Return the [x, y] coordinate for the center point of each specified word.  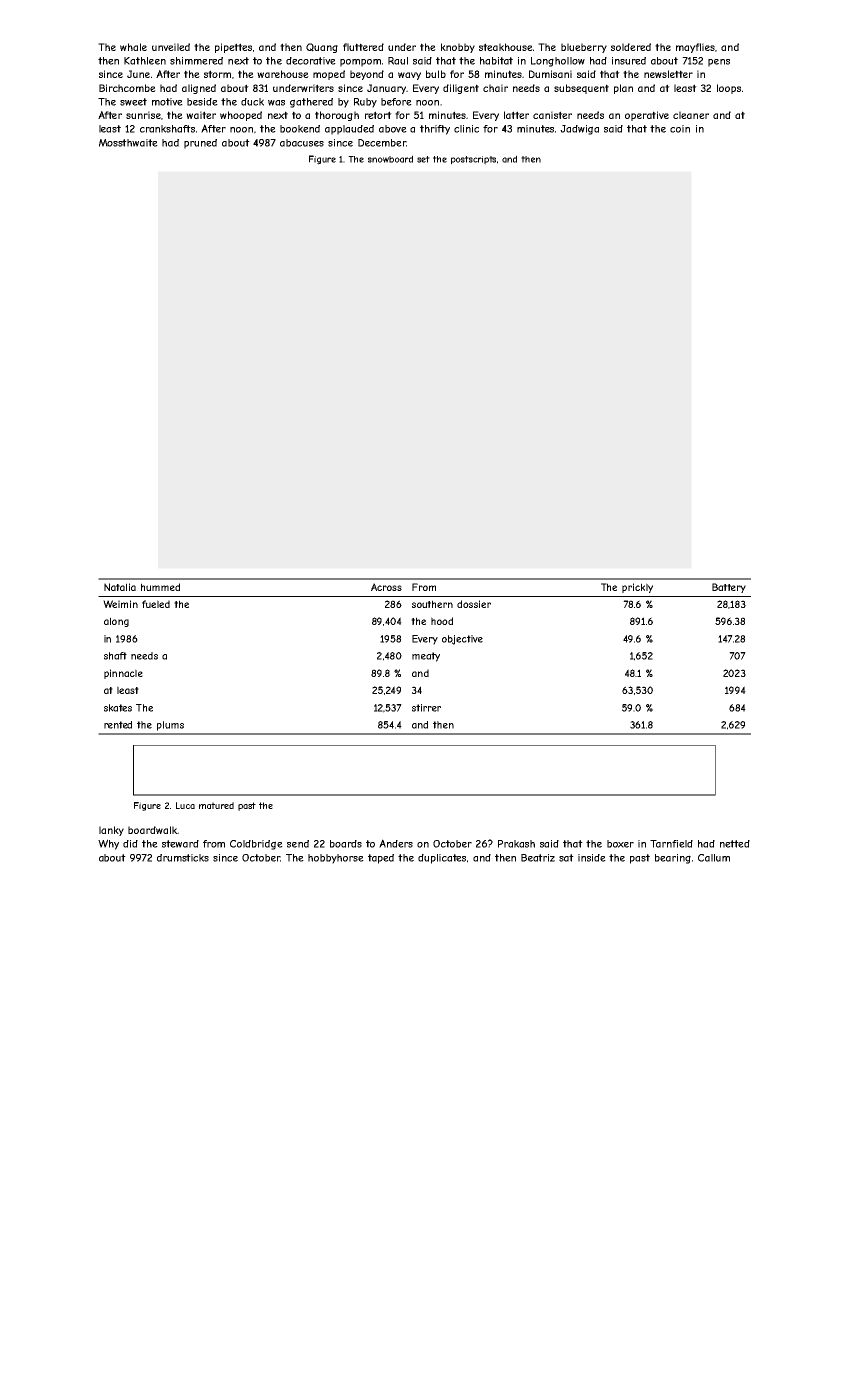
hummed [160, 587]
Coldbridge [256, 845]
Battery [729, 588]
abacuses [302, 143]
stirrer [426, 708]
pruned [200, 144]
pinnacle [123, 674]
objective [462, 640]
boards [346, 844]
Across [386, 587]
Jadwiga [579, 130]
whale [133, 47]
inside [592, 858]
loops [729, 89]
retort [378, 115]
